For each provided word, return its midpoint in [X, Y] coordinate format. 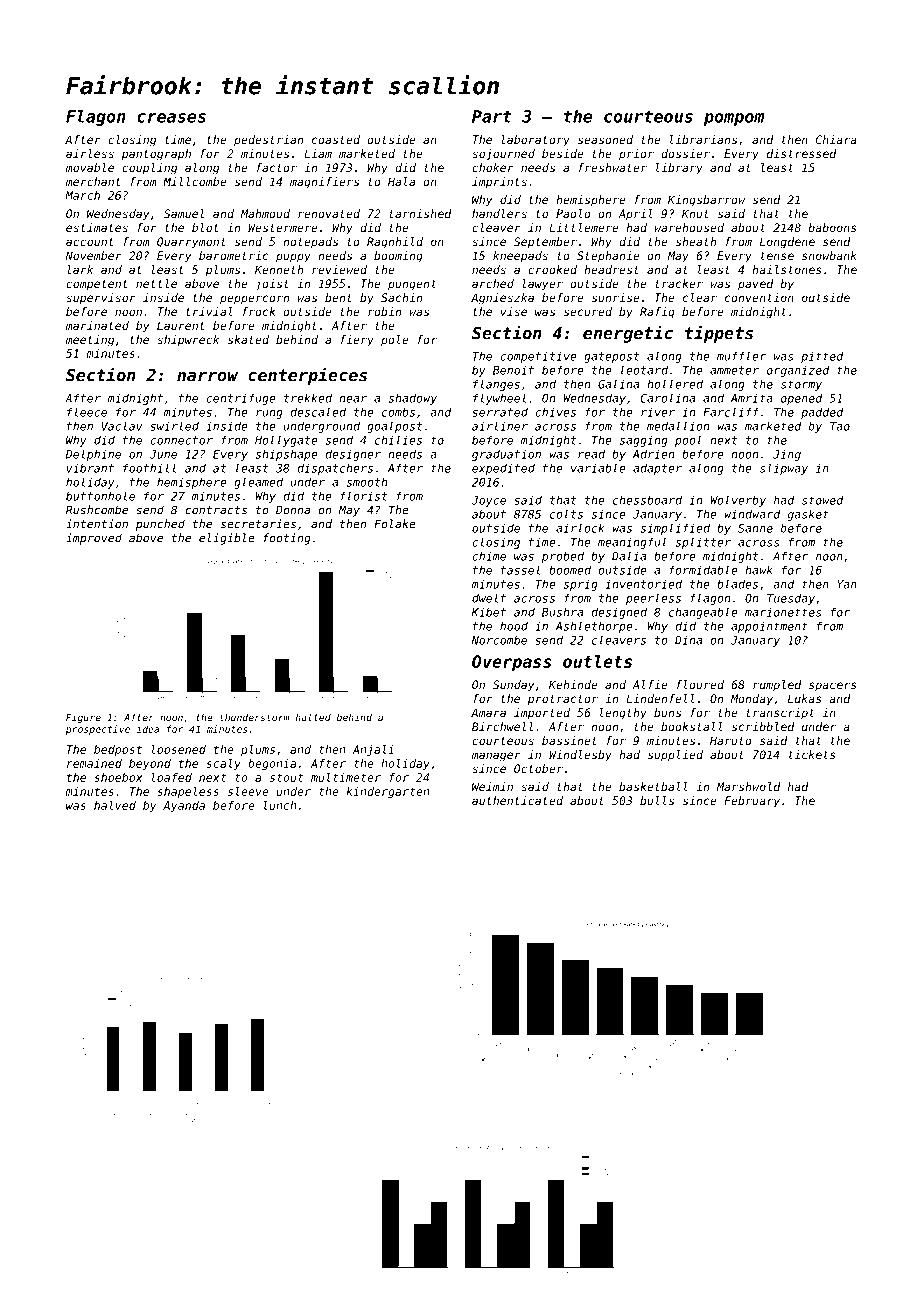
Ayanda [184, 806]
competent [97, 285]
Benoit [513, 370]
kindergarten [387, 792]
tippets [719, 334]
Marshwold [749, 786]
